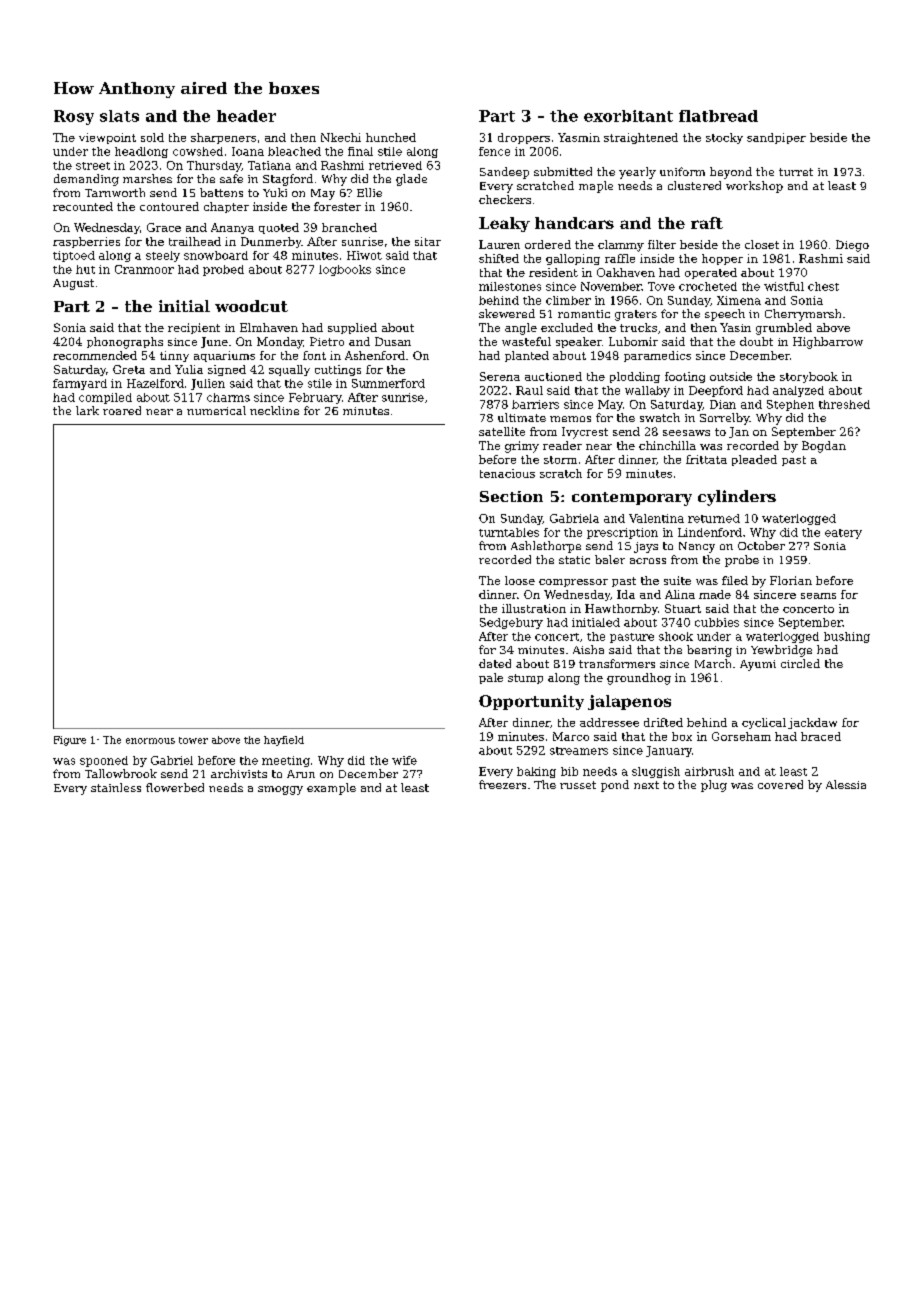 This screenshot has height=1308, width=924. What do you see at coordinates (596, 187) in the screenshot?
I see `maple` at bounding box center [596, 187].
